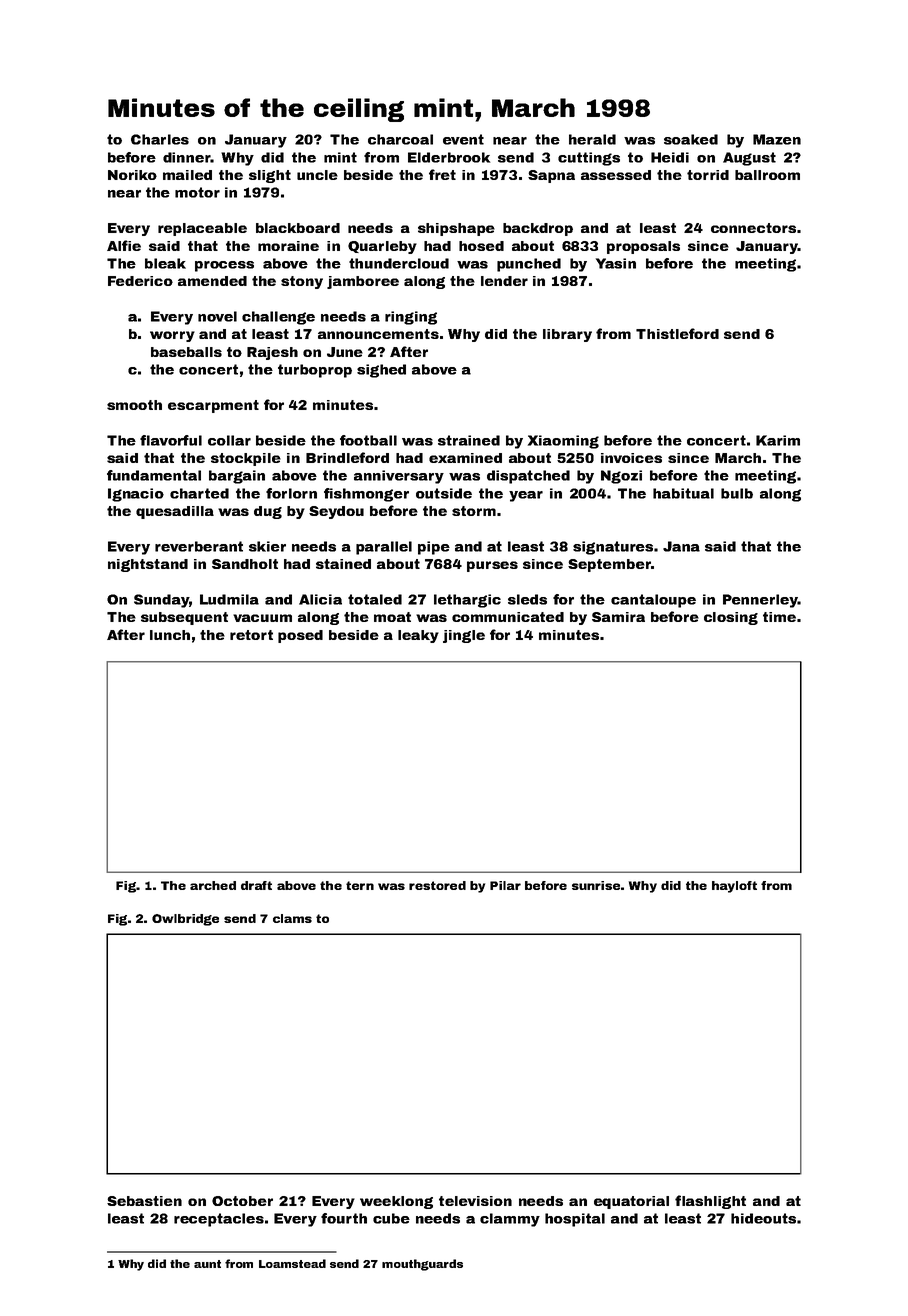 The image size is (908, 1316). What do you see at coordinates (411, 318) in the screenshot?
I see `ringing` at bounding box center [411, 318].
